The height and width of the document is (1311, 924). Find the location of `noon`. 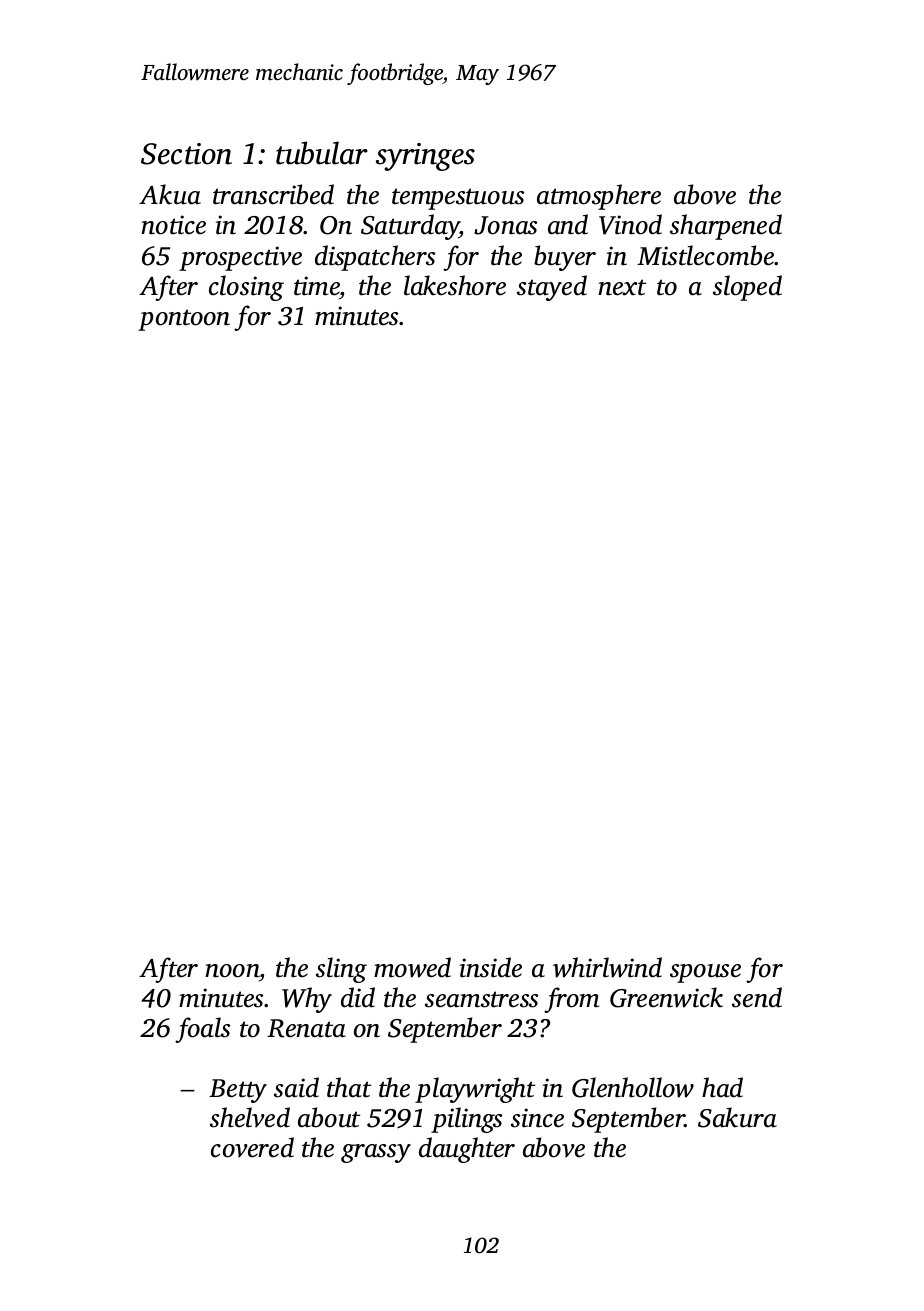

noon is located at coordinates (232, 971).
